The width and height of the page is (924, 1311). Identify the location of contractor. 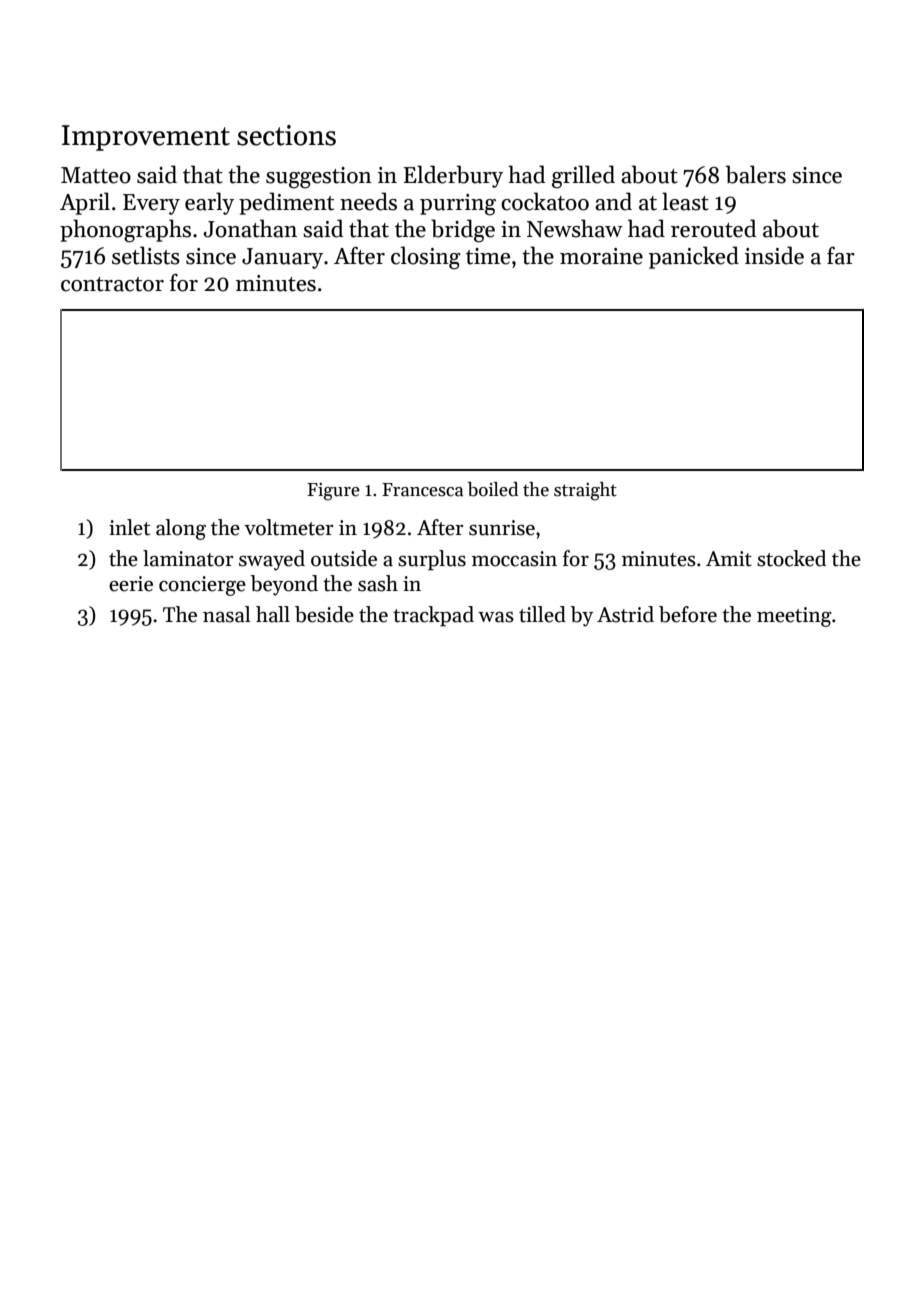
(112, 284).
